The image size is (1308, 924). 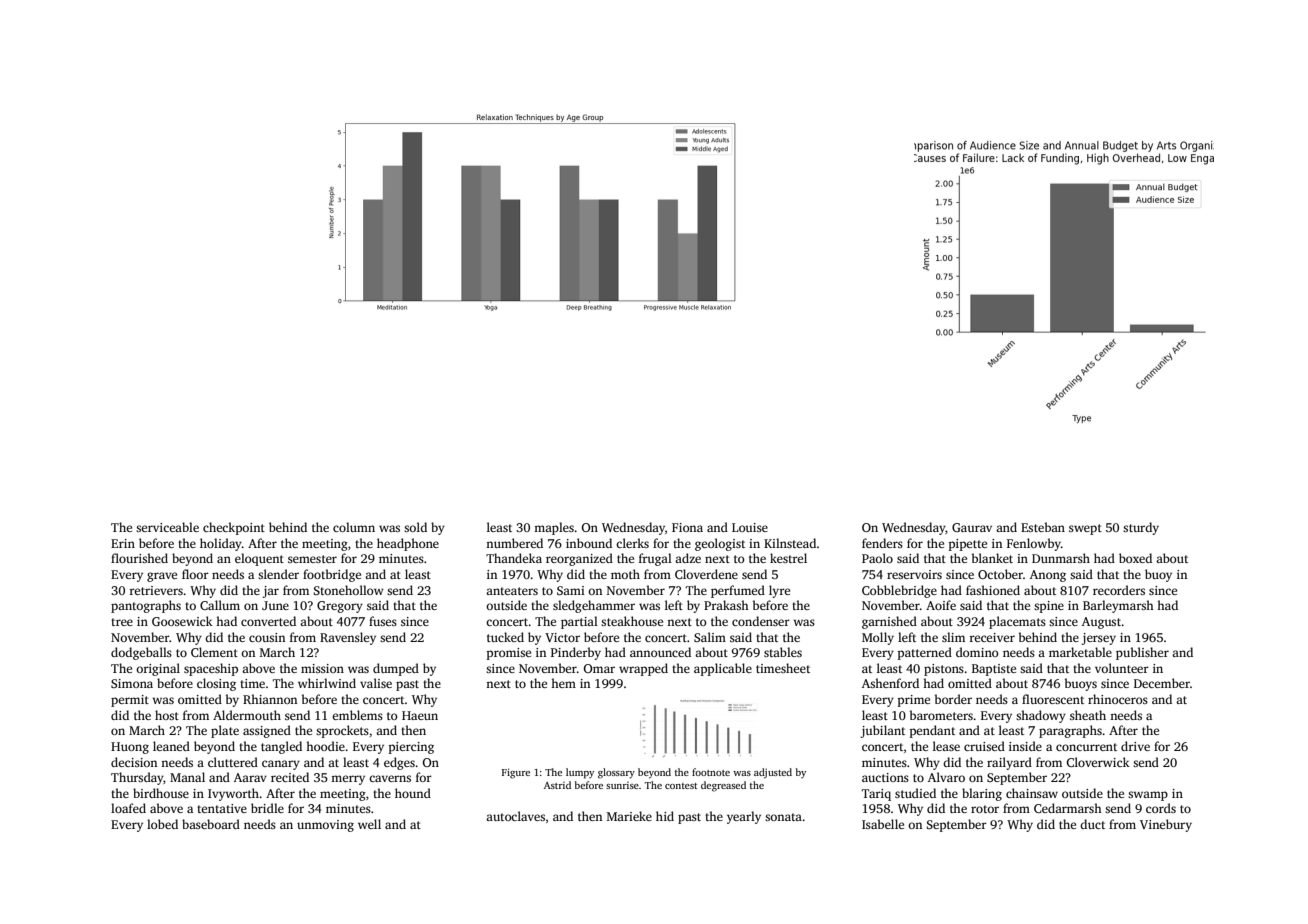 What do you see at coordinates (167, 715) in the document?
I see `host` at bounding box center [167, 715].
